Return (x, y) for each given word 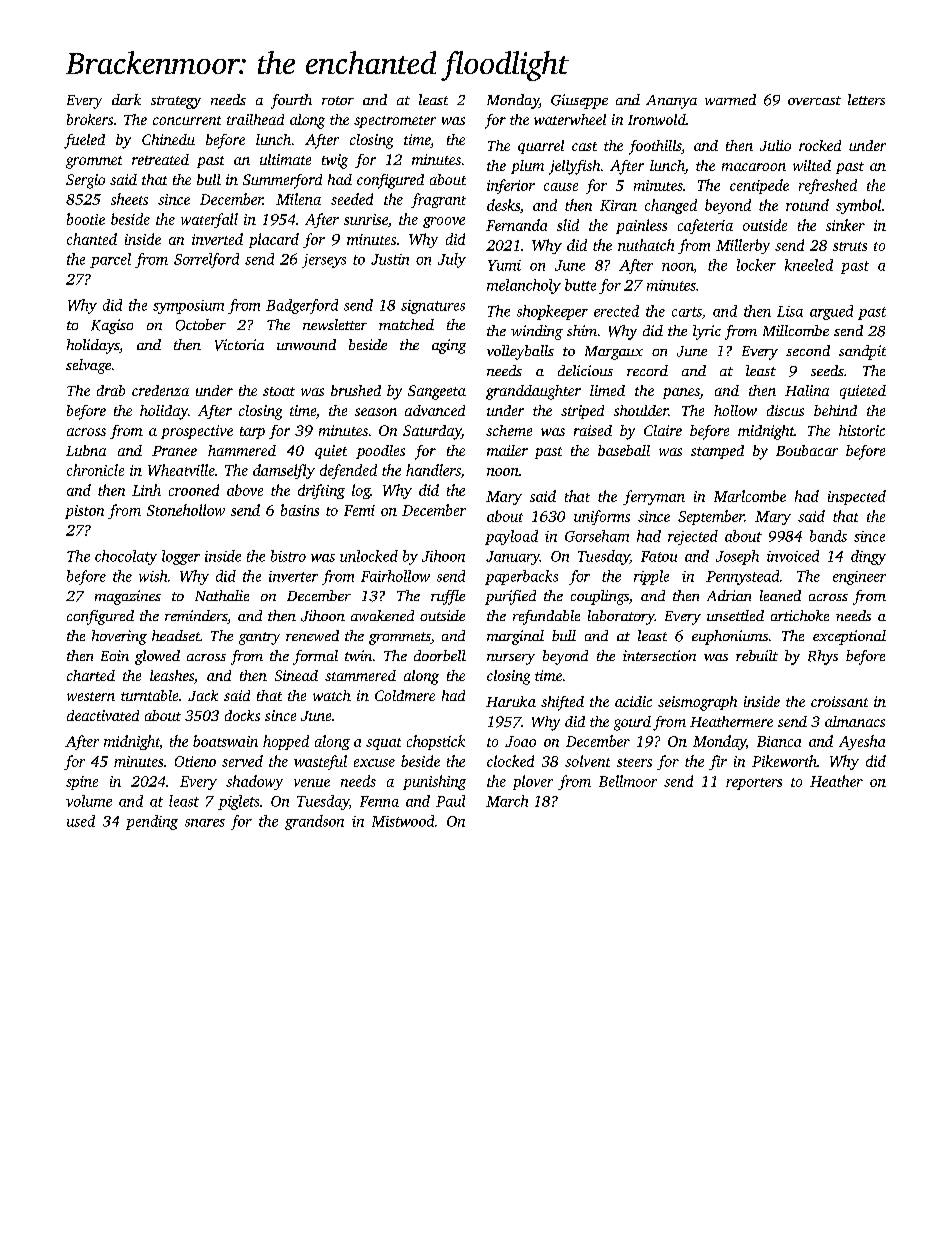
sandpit (862, 352)
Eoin (115, 655)
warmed (730, 99)
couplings (600, 597)
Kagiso (112, 326)
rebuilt (757, 655)
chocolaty (126, 557)
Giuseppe (579, 101)
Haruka (511, 701)
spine (82, 783)
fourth (291, 101)
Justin (390, 259)
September (711, 517)
